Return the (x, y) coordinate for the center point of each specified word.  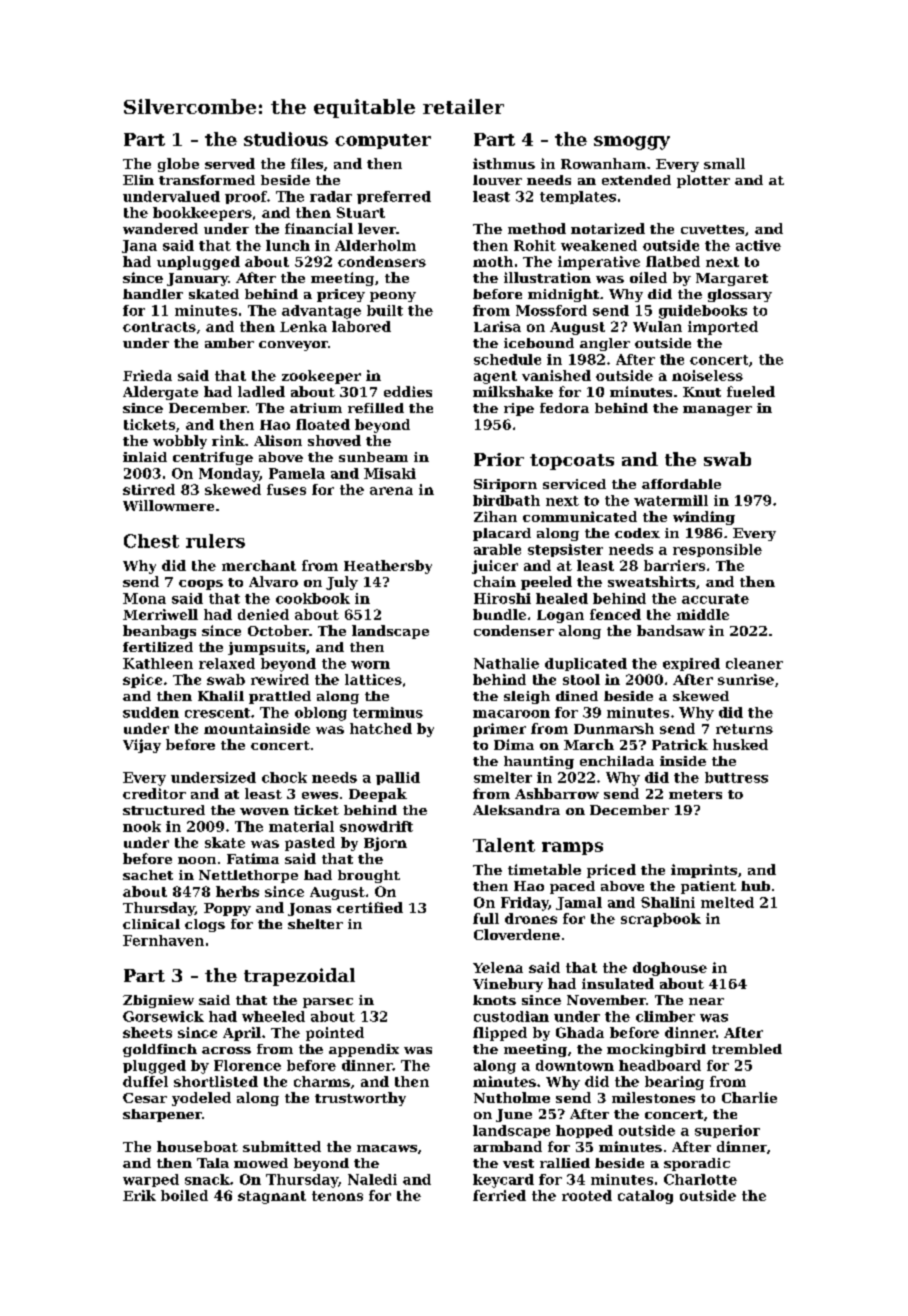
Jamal (579, 903)
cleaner (754, 663)
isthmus (504, 163)
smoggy (632, 143)
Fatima (253, 858)
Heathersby (388, 567)
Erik (139, 1195)
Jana (139, 246)
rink (228, 440)
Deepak (378, 795)
